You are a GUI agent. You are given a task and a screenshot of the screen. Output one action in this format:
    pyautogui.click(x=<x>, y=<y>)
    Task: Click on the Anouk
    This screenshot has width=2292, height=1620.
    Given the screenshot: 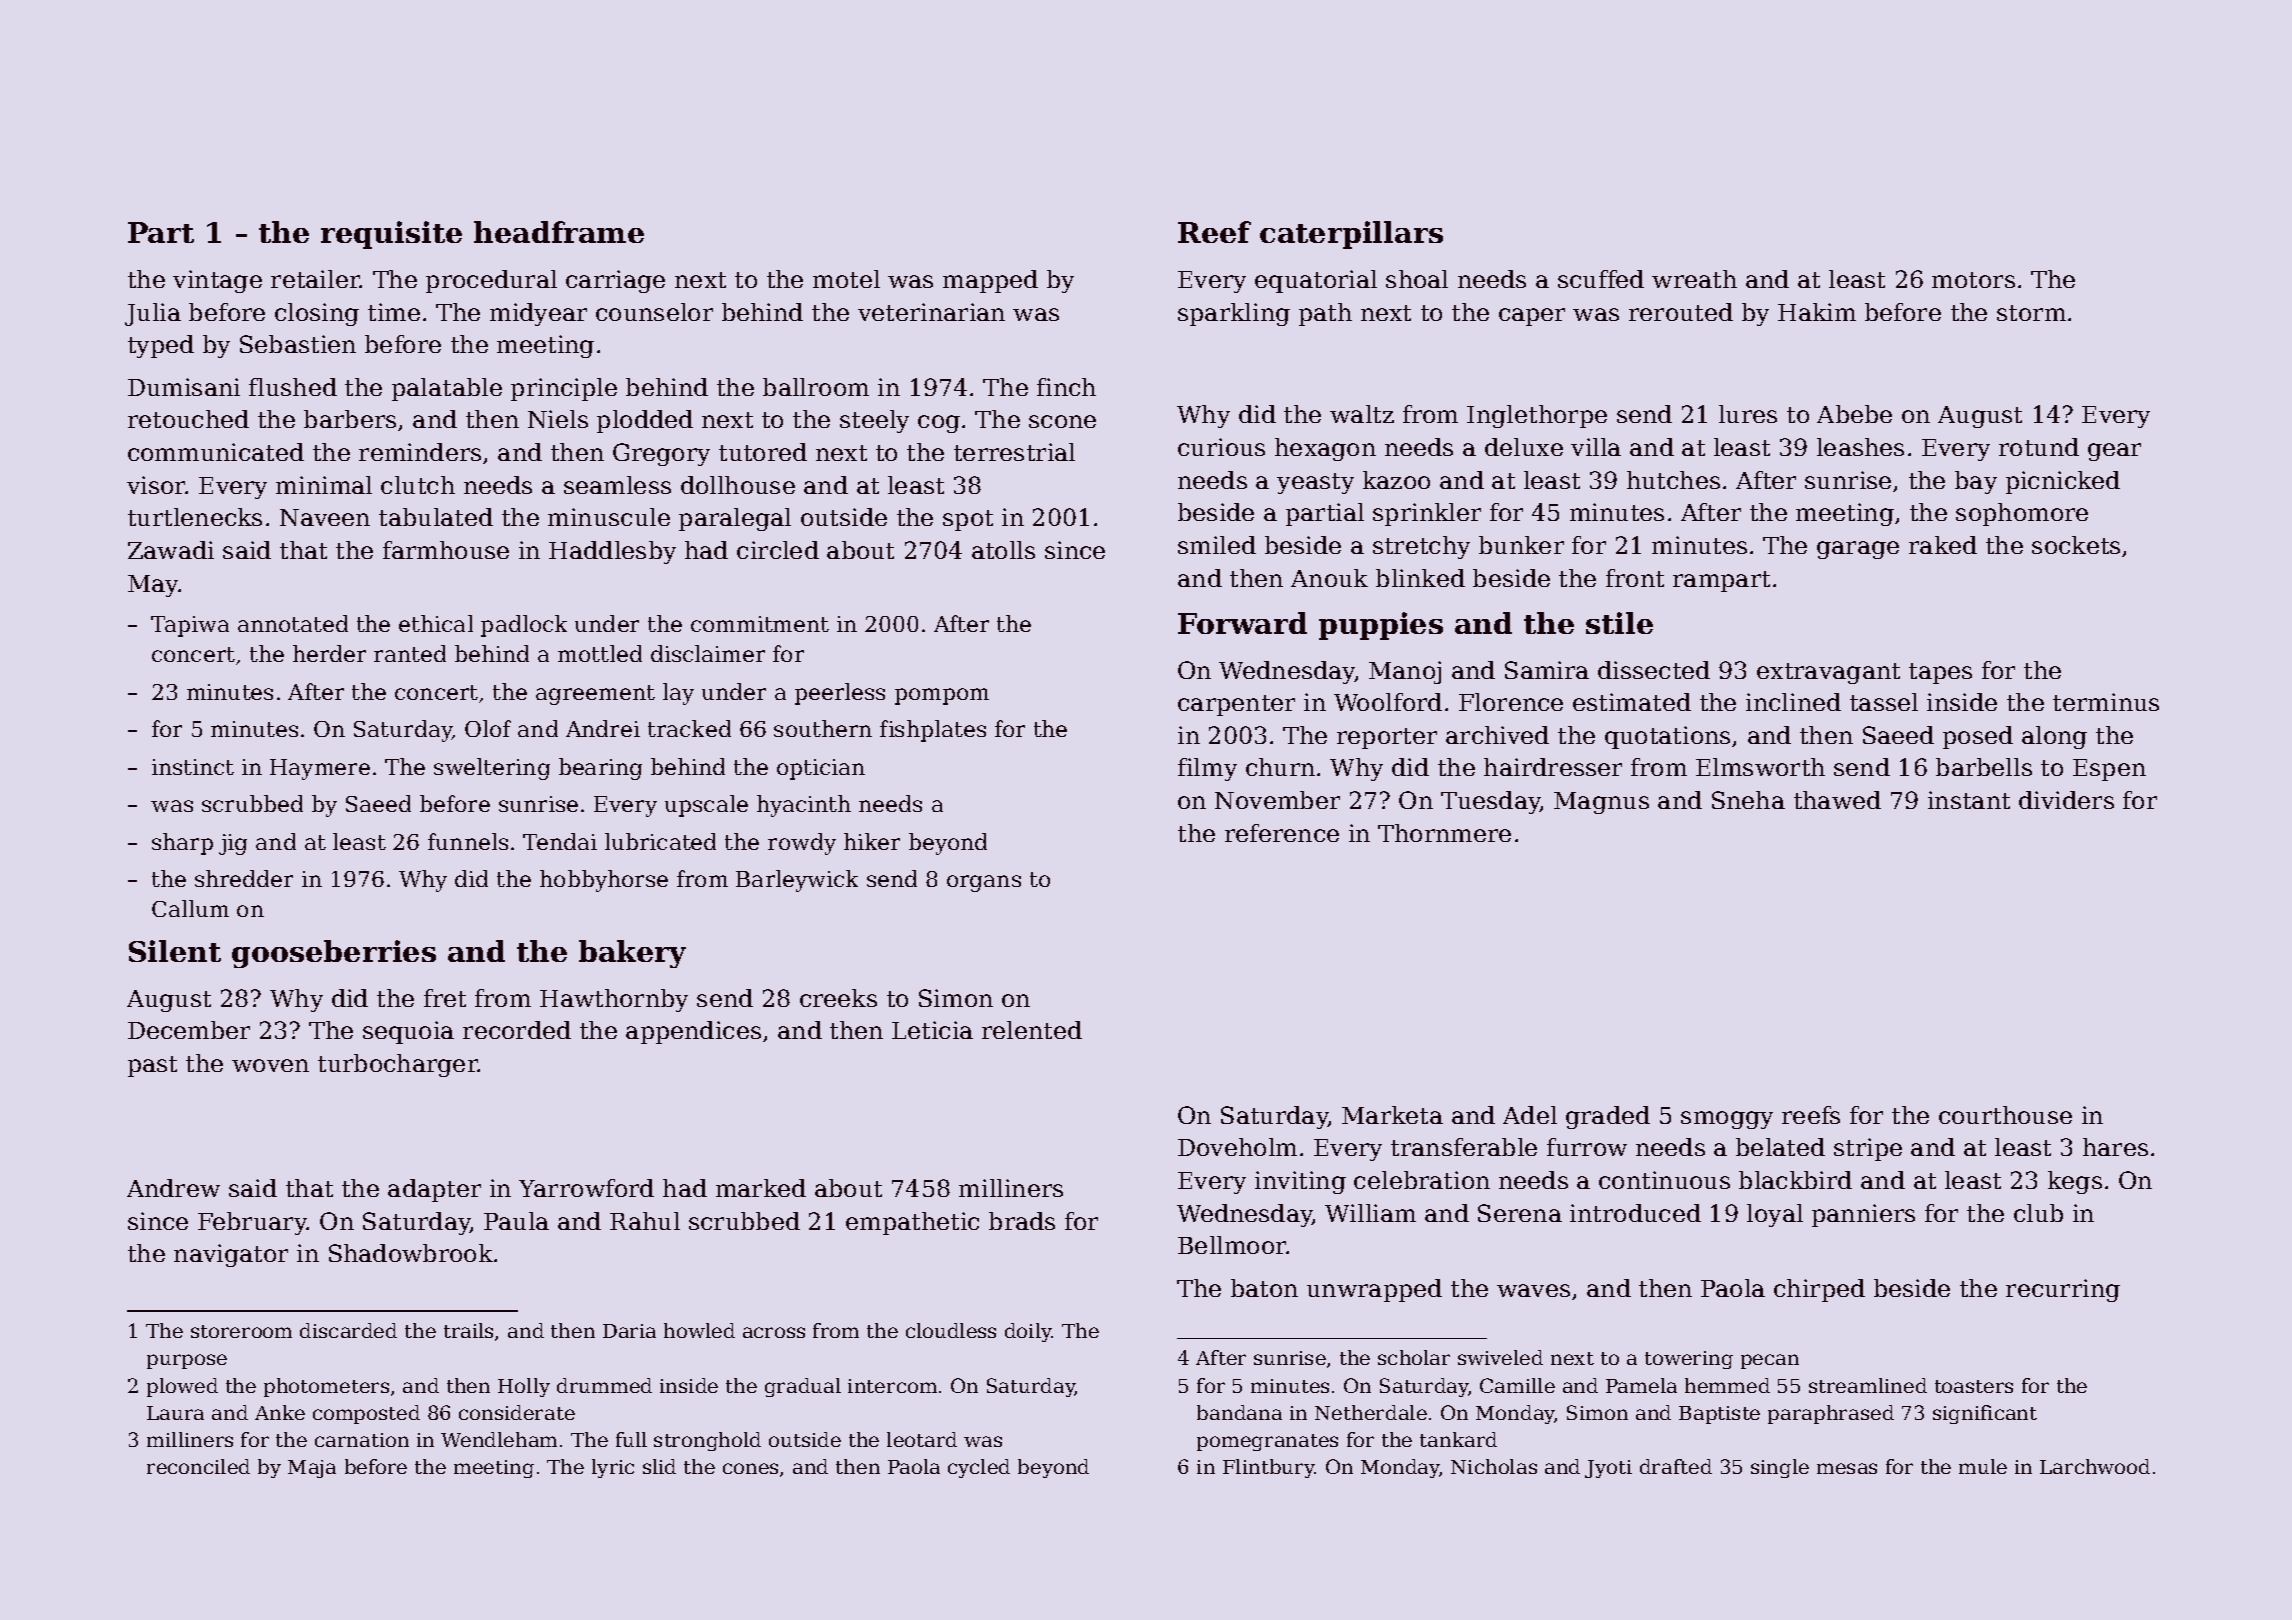 What is the action you would take?
    pyautogui.click(x=1329, y=578)
